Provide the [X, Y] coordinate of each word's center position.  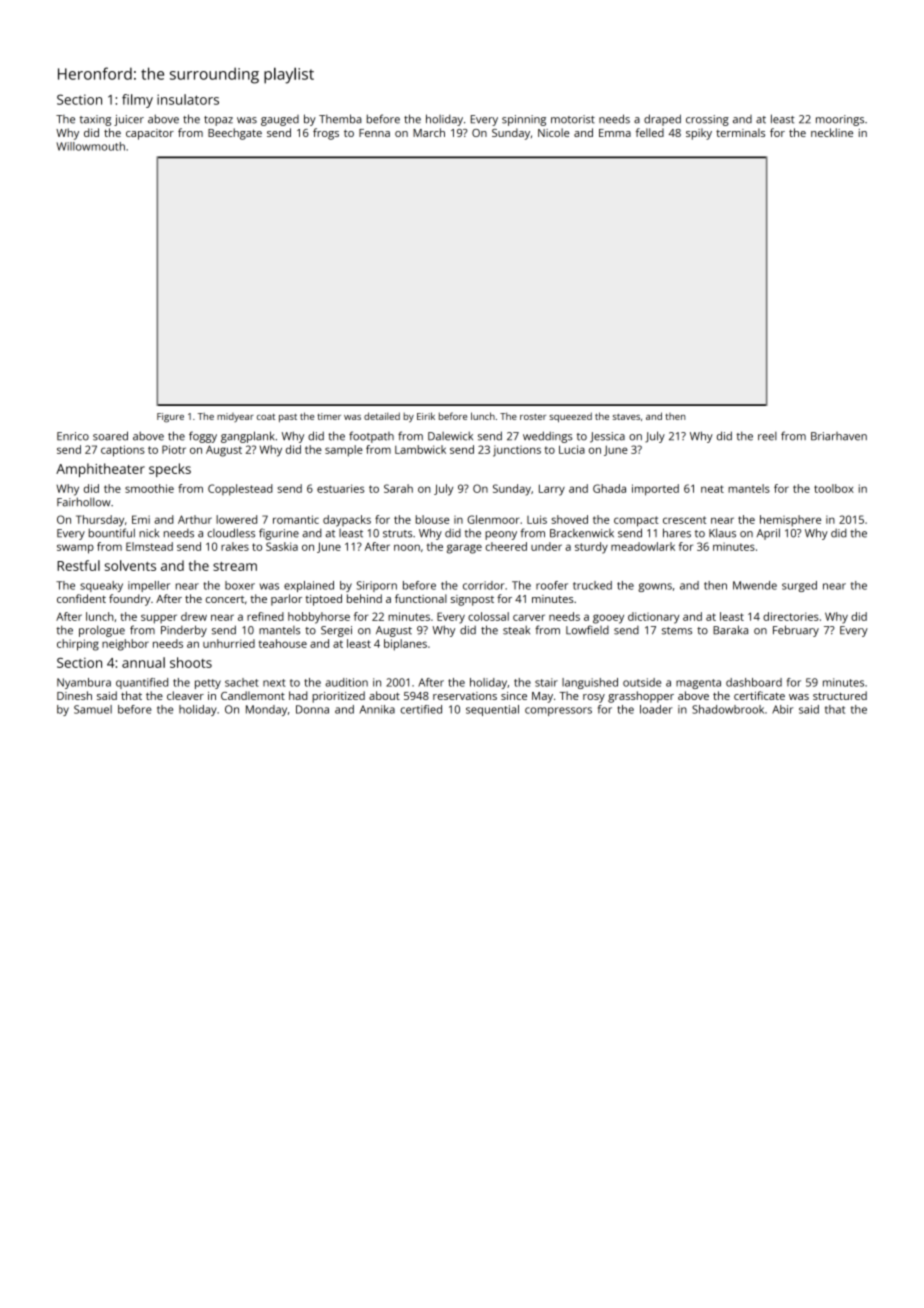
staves [626, 417]
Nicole [553, 132]
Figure [170, 418]
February [796, 631]
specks [170, 470]
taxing [95, 120]
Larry [552, 490]
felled [650, 132]
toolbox [834, 488]
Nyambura [84, 683]
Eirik [426, 416]
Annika [377, 709]
